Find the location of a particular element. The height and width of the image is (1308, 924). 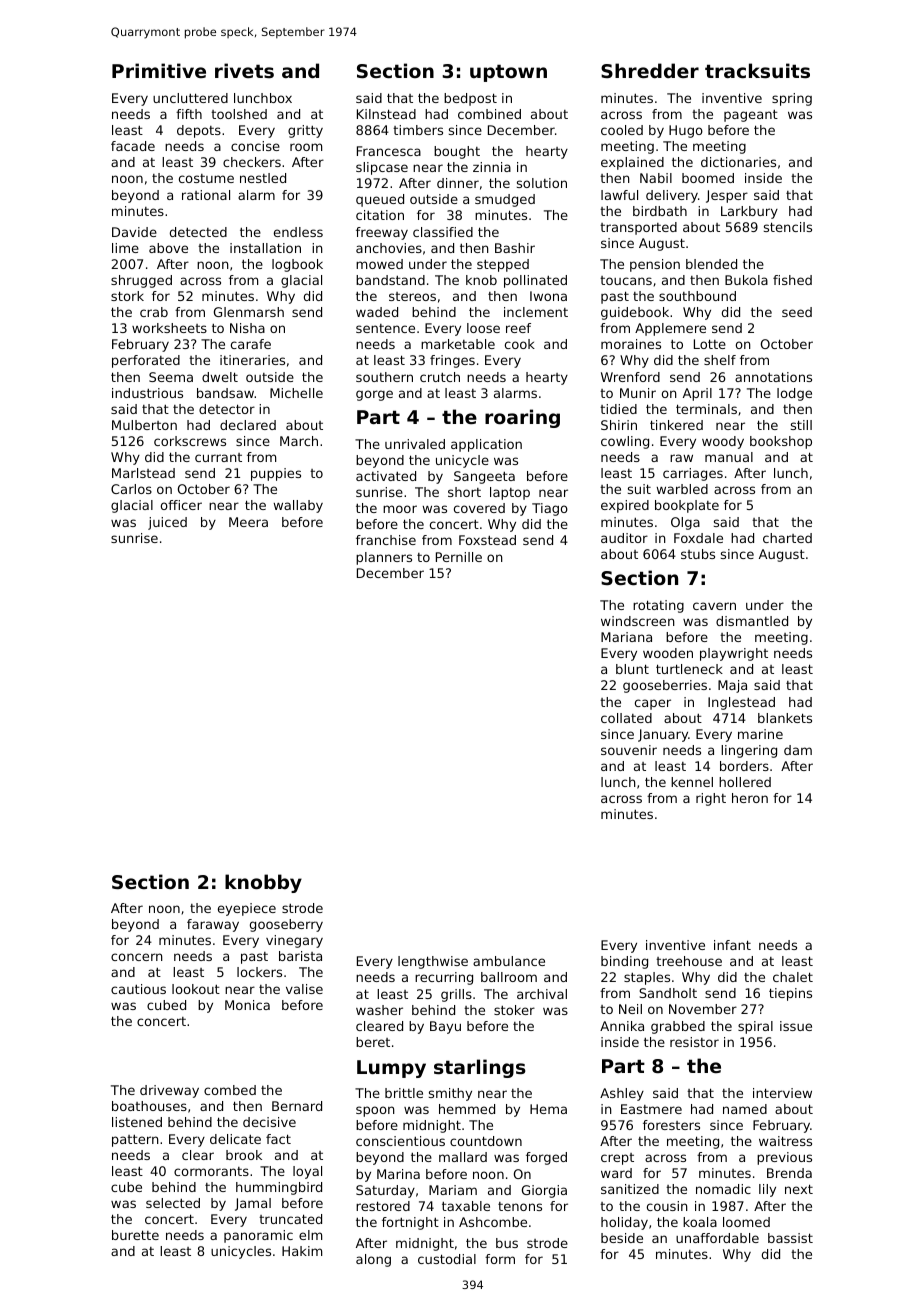

burette is located at coordinates (135, 1235).
